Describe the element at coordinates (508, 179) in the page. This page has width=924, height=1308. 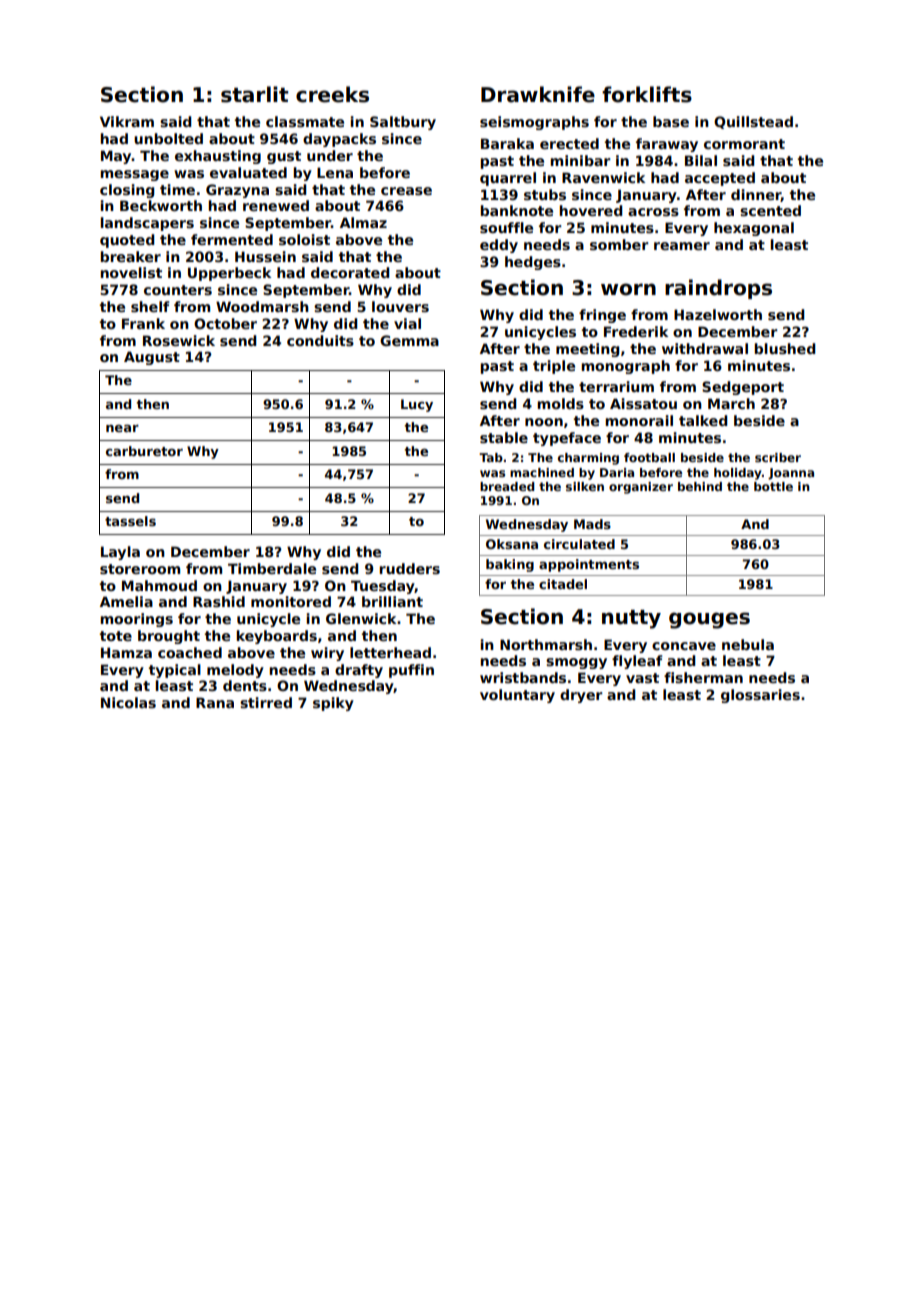
I see `quarrel` at that location.
